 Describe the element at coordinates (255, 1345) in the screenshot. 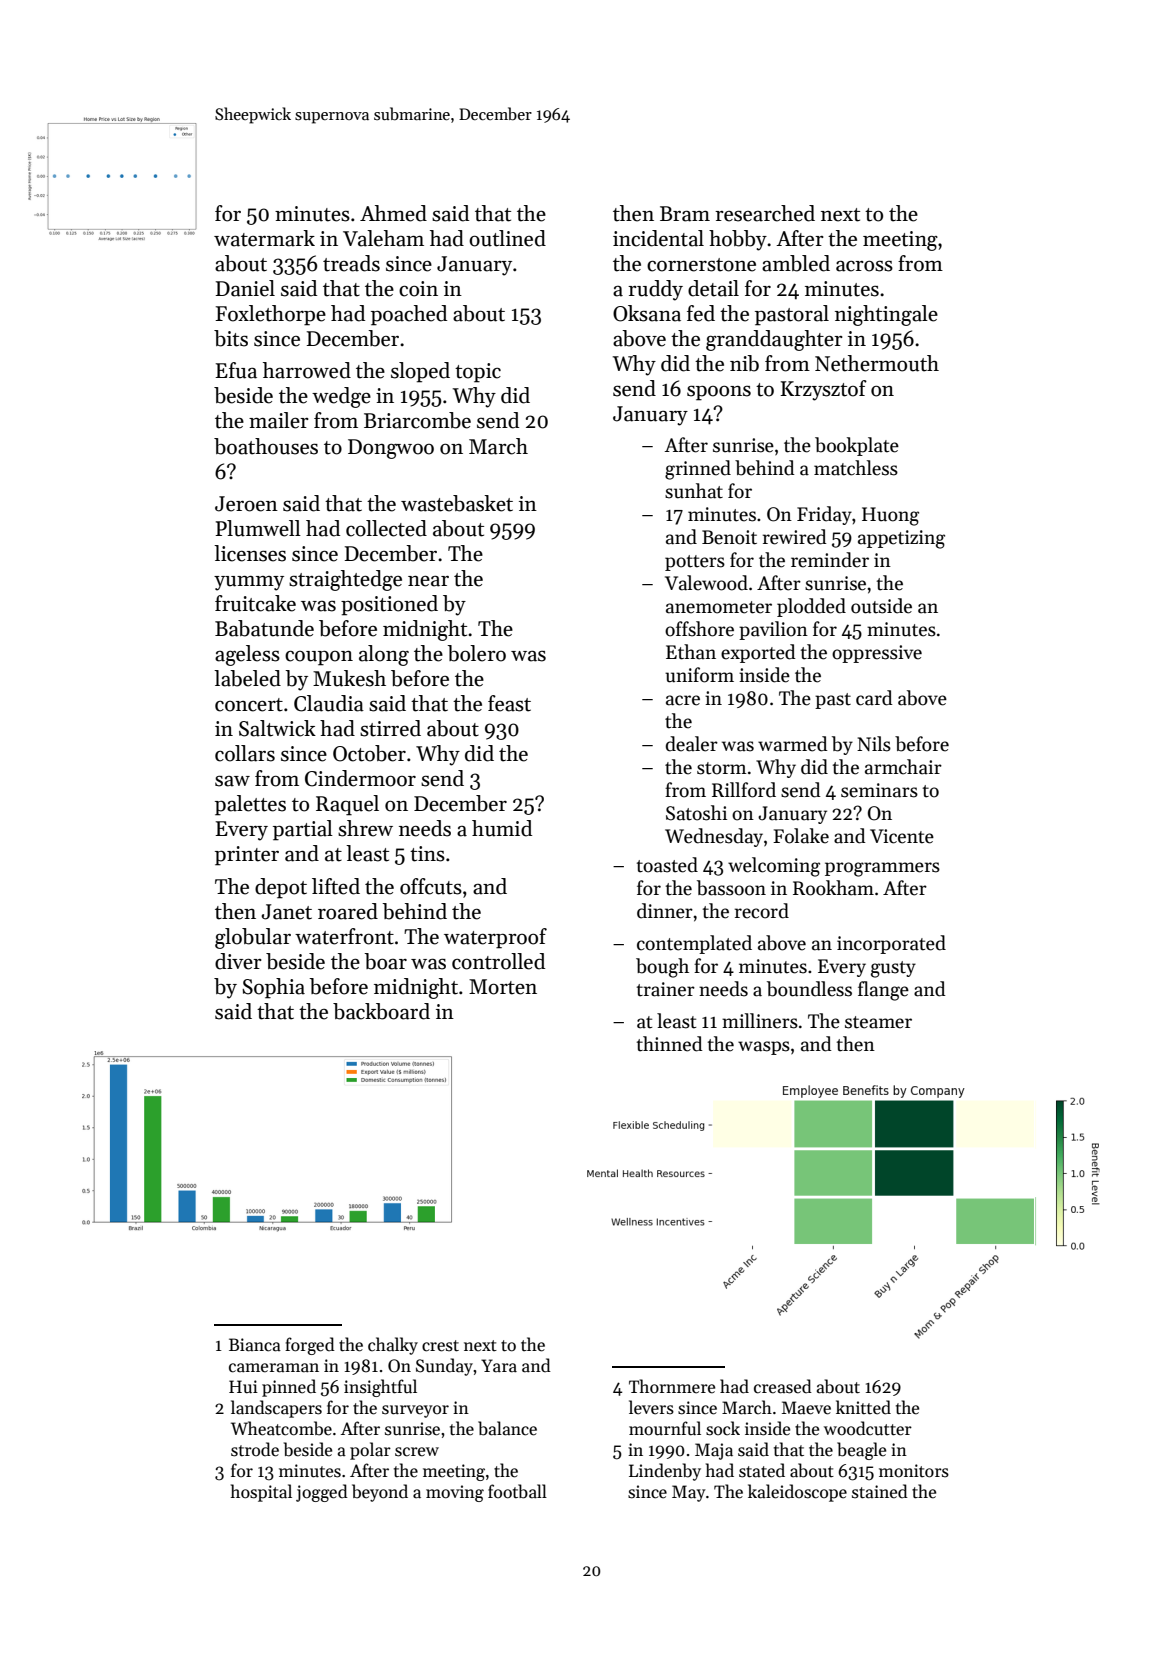

I see `Bianca` at that location.
